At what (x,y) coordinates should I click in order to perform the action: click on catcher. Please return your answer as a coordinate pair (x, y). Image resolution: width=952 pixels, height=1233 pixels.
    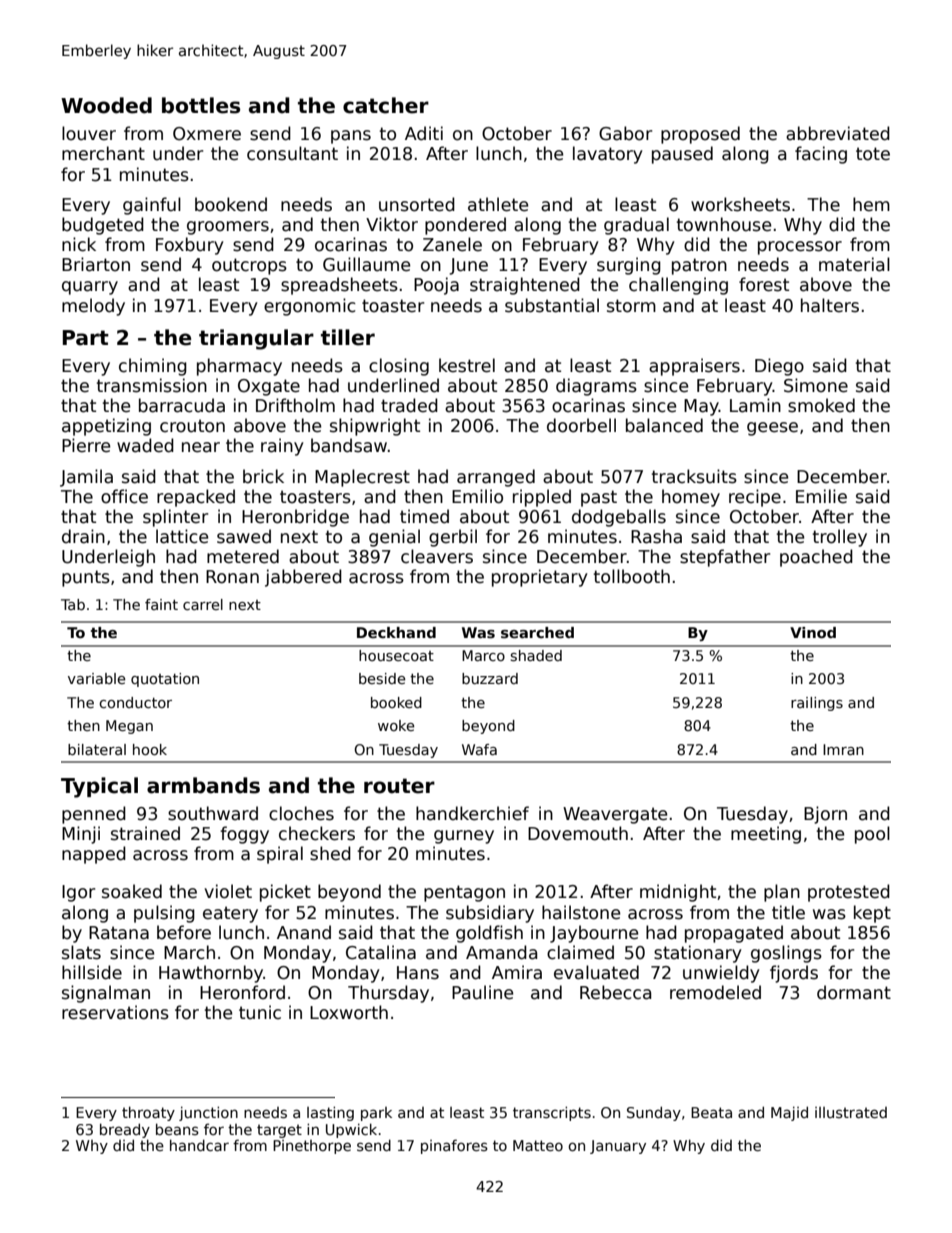
    Looking at the image, I should click on (386, 105).
